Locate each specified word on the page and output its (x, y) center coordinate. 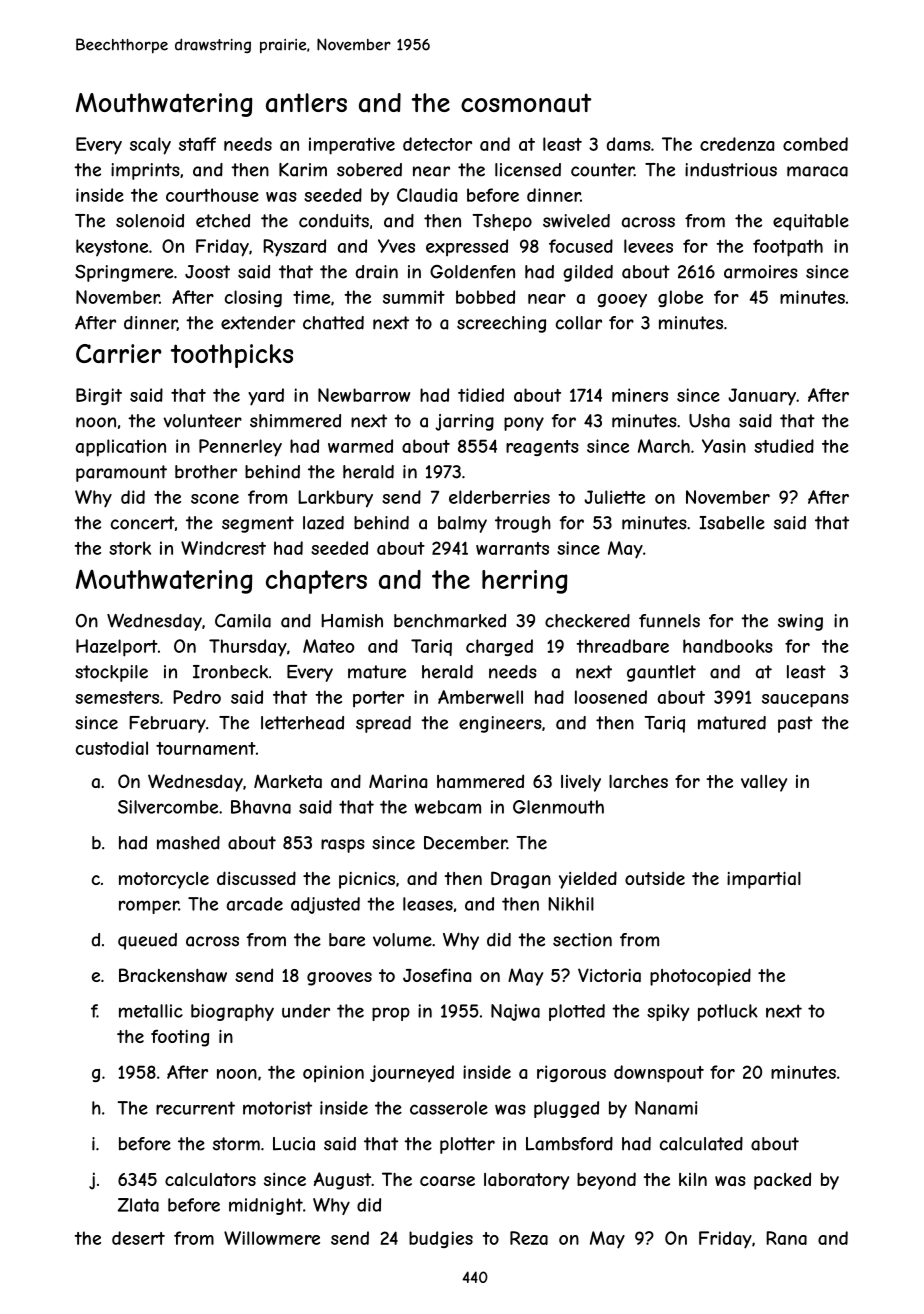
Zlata (138, 1205)
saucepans (805, 701)
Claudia (427, 195)
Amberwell (480, 697)
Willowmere (272, 1238)
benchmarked (450, 621)
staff (197, 144)
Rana (786, 1238)
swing (800, 622)
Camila (243, 621)
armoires (761, 272)
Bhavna (261, 807)
